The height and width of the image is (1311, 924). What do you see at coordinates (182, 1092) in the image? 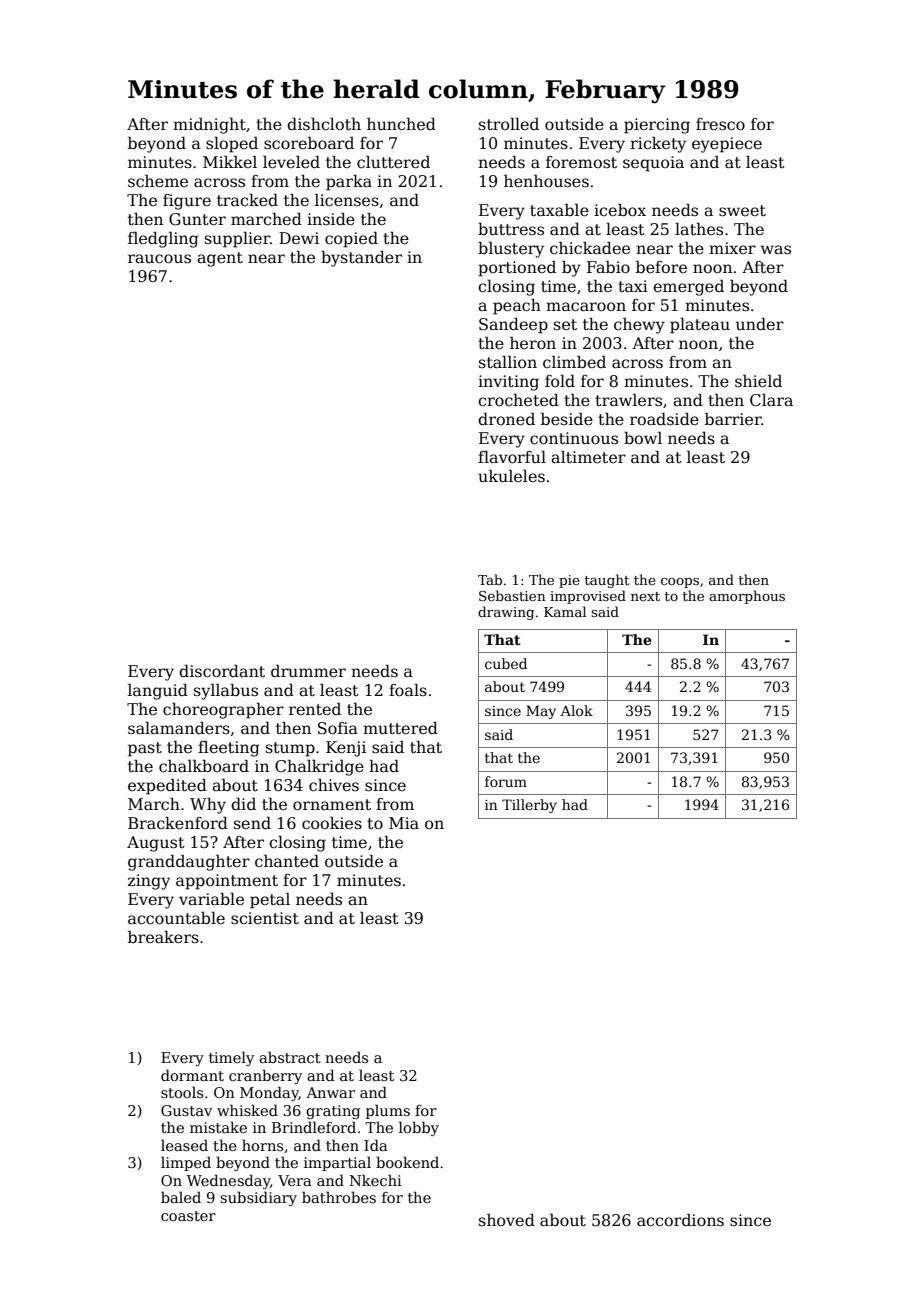
I see `stools` at bounding box center [182, 1092].
